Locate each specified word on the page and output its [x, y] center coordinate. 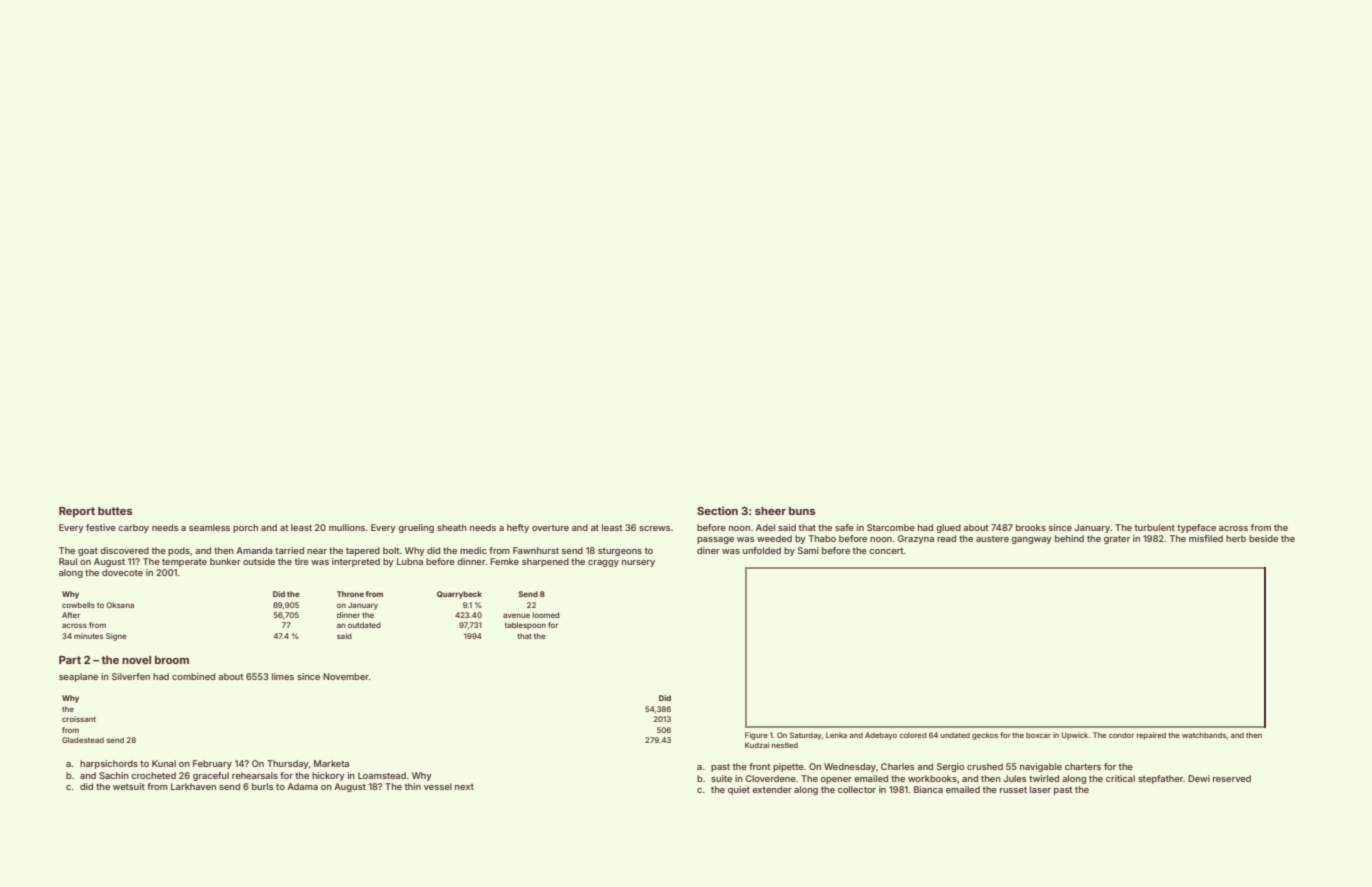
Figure [756, 736]
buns [802, 511]
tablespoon [525, 626]
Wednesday [850, 767]
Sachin [114, 775]
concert [886, 551]
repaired [1151, 736]
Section [717, 510]
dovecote [122, 572]
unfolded [762, 550]
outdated [364, 625]
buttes [115, 511]
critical [1120, 778]
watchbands [1204, 735]
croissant [79, 719]
